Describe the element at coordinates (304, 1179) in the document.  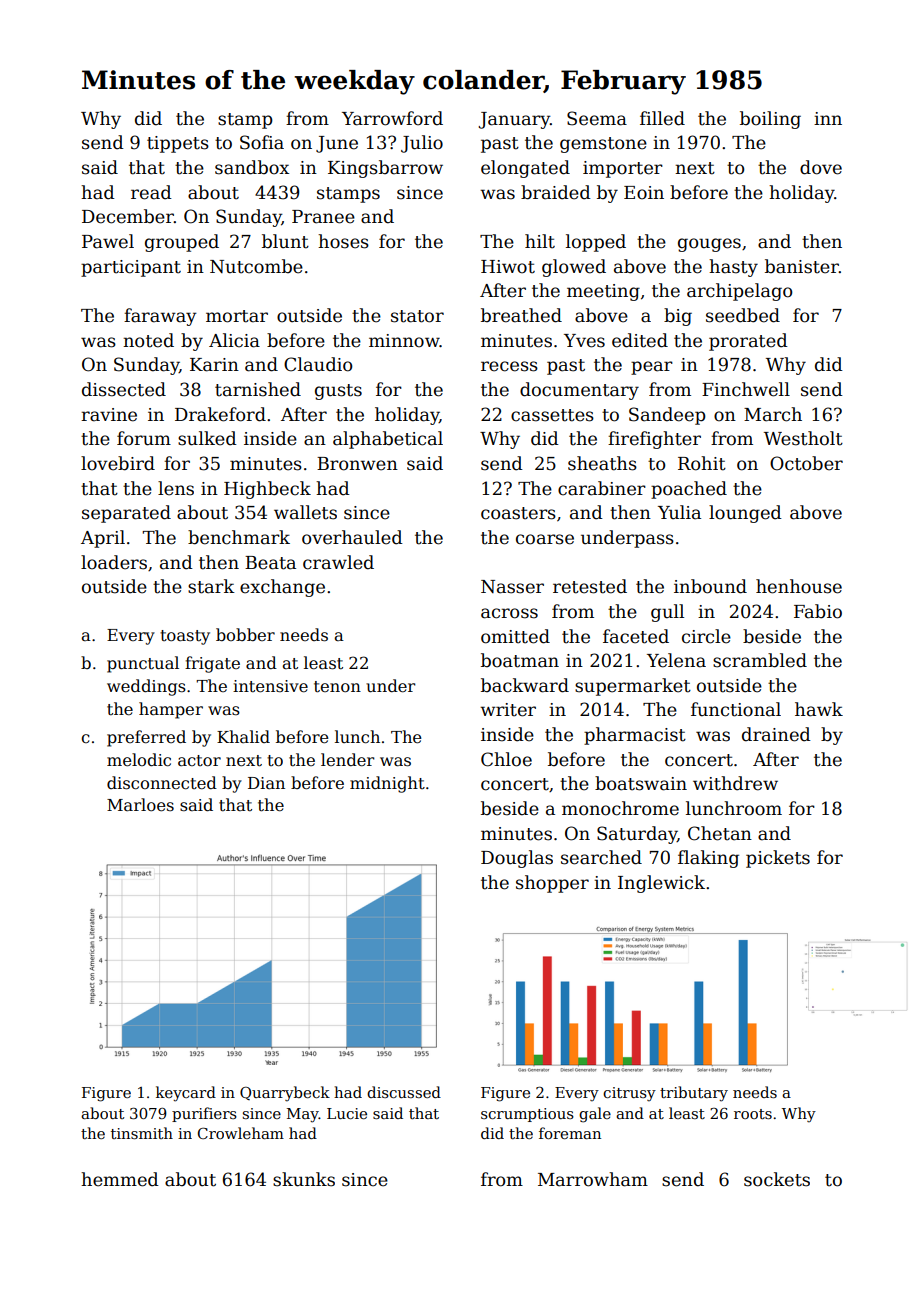
I see `skunks` at that location.
